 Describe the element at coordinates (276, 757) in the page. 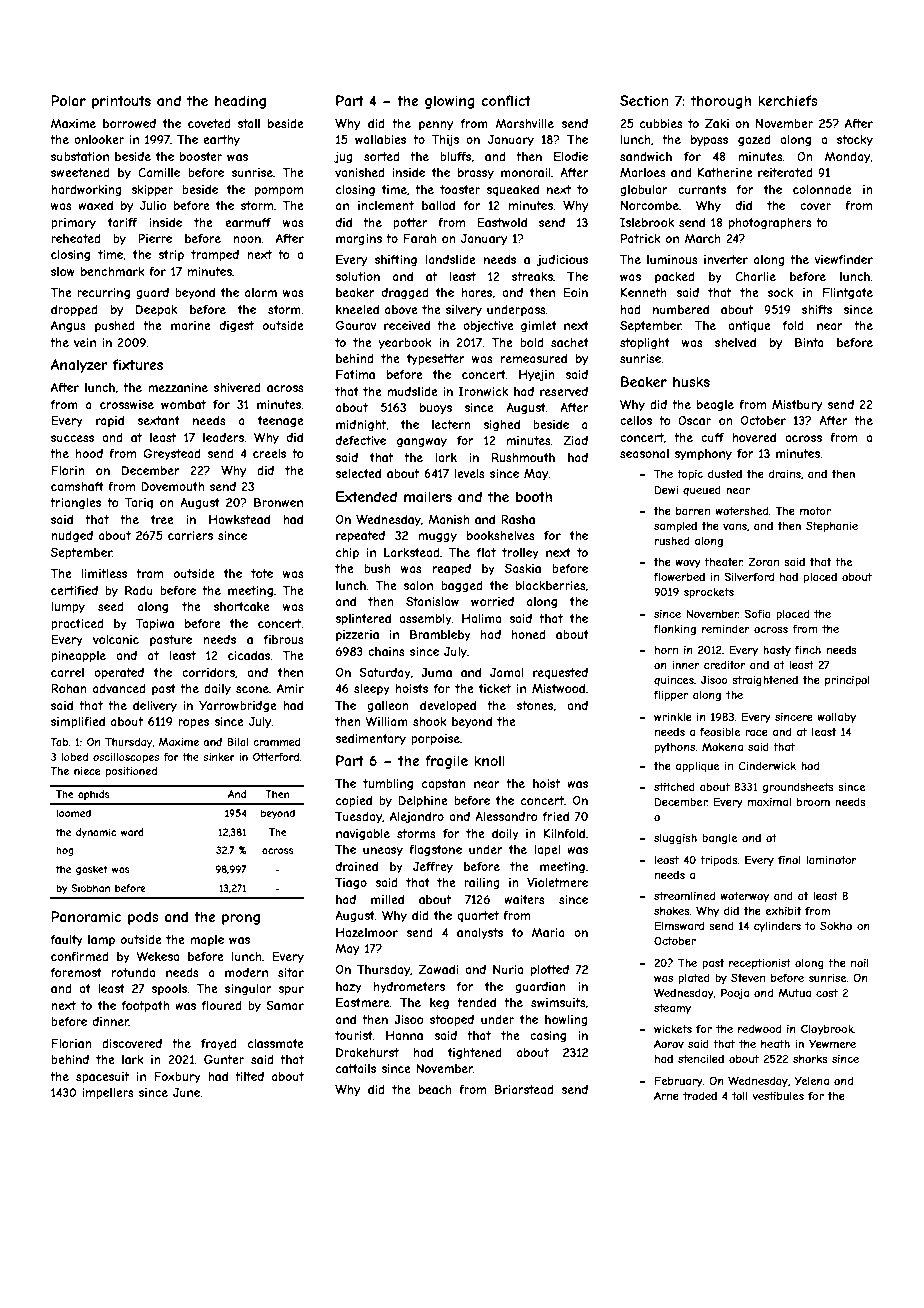

I see `Otterford` at that location.
